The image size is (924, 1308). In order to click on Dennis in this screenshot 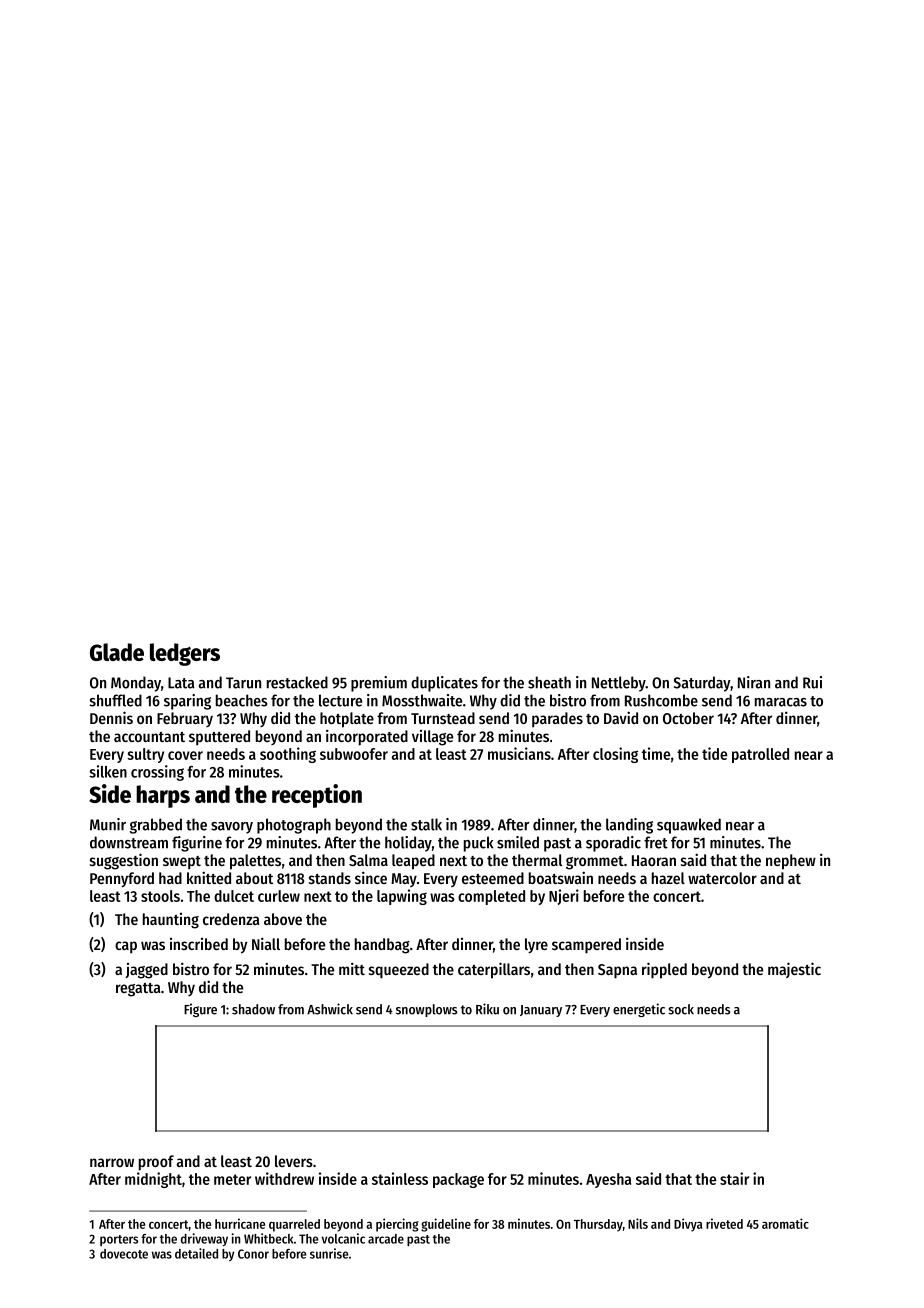, I will do `click(111, 717)`.
